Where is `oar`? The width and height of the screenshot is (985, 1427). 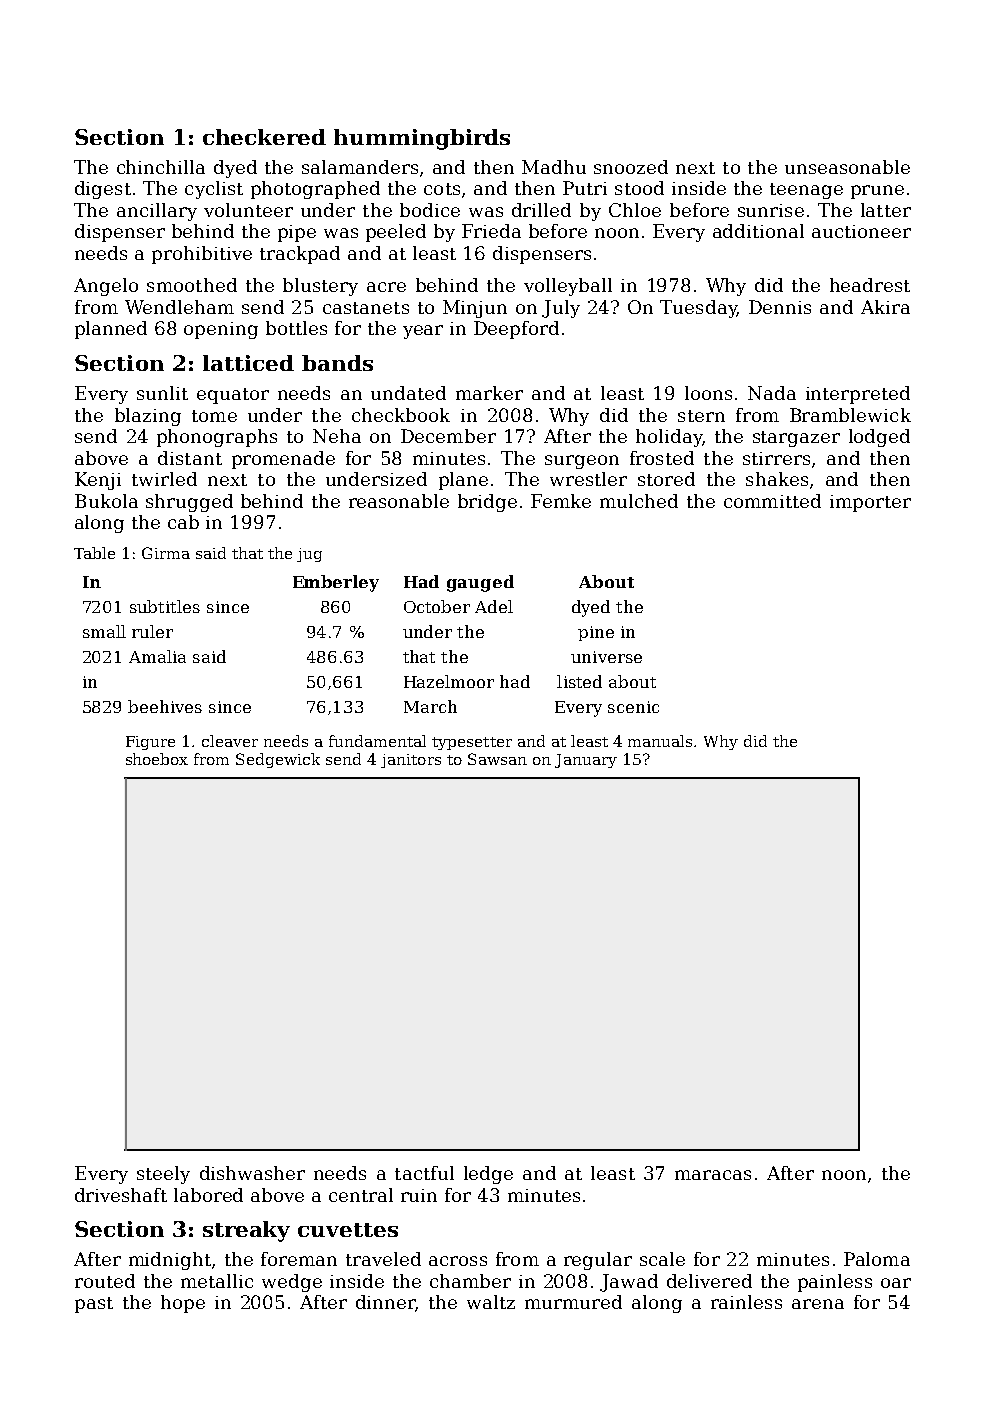
oar is located at coordinates (896, 1283).
